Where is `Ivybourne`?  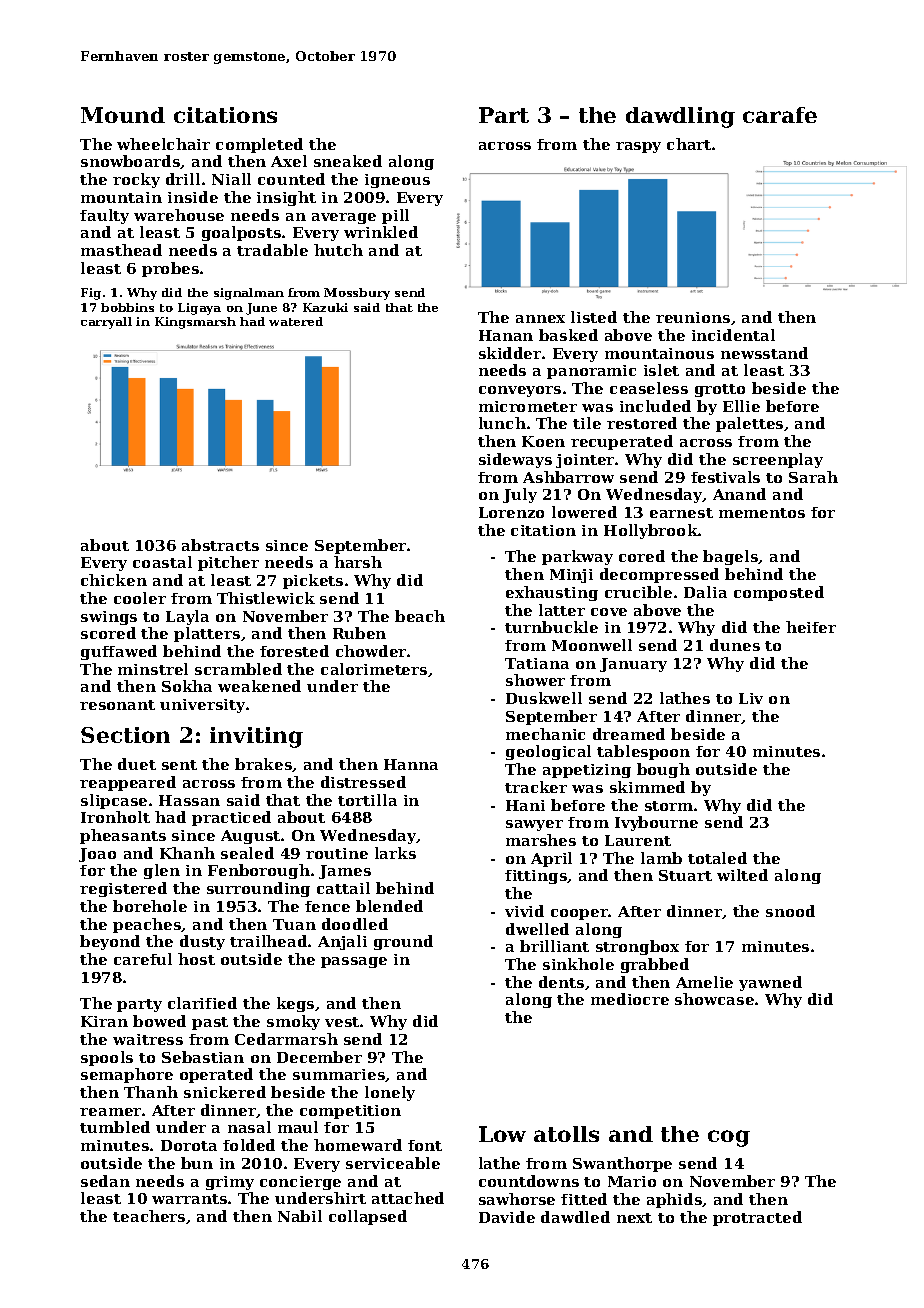 Ivybourne is located at coordinates (656, 823).
